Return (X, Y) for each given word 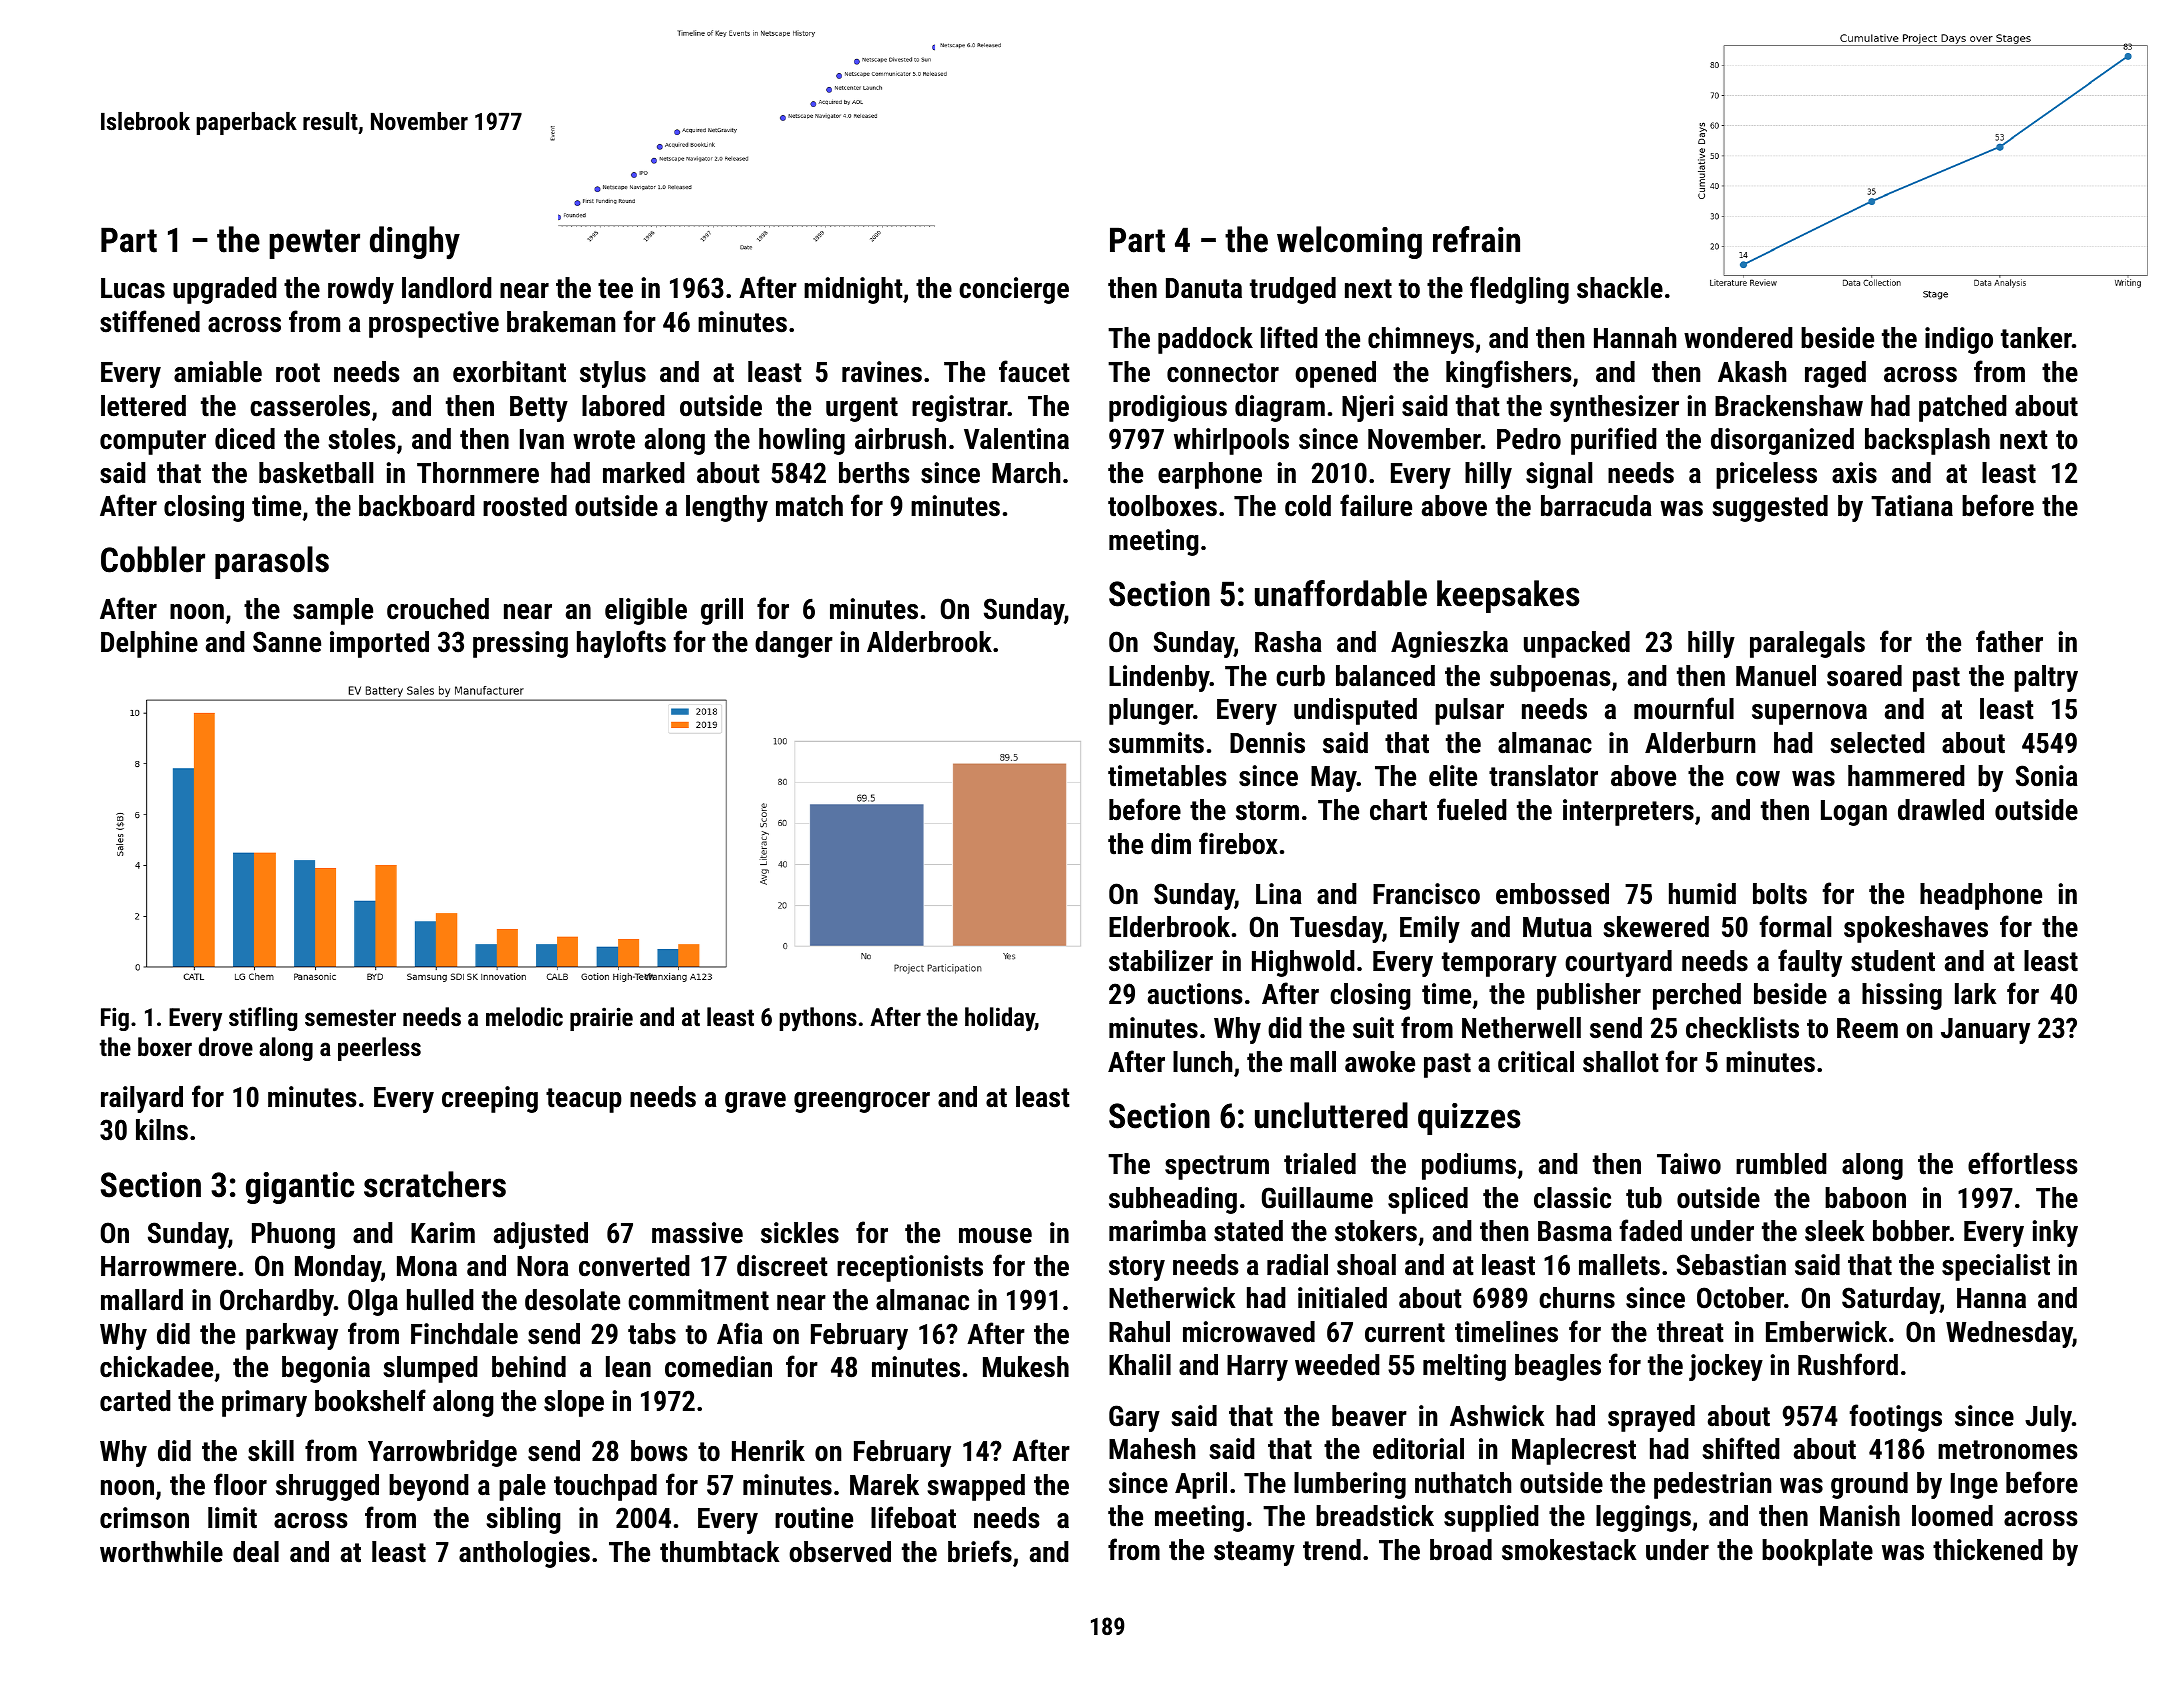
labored (623, 406)
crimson (144, 1518)
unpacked (1577, 644)
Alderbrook (929, 642)
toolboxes (1162, 506)
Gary (1134, 1418)
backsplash (1927, 441)
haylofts (621, 644)
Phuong (293, 1235)
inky (2055, 1233)
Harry (1257, 1368)
